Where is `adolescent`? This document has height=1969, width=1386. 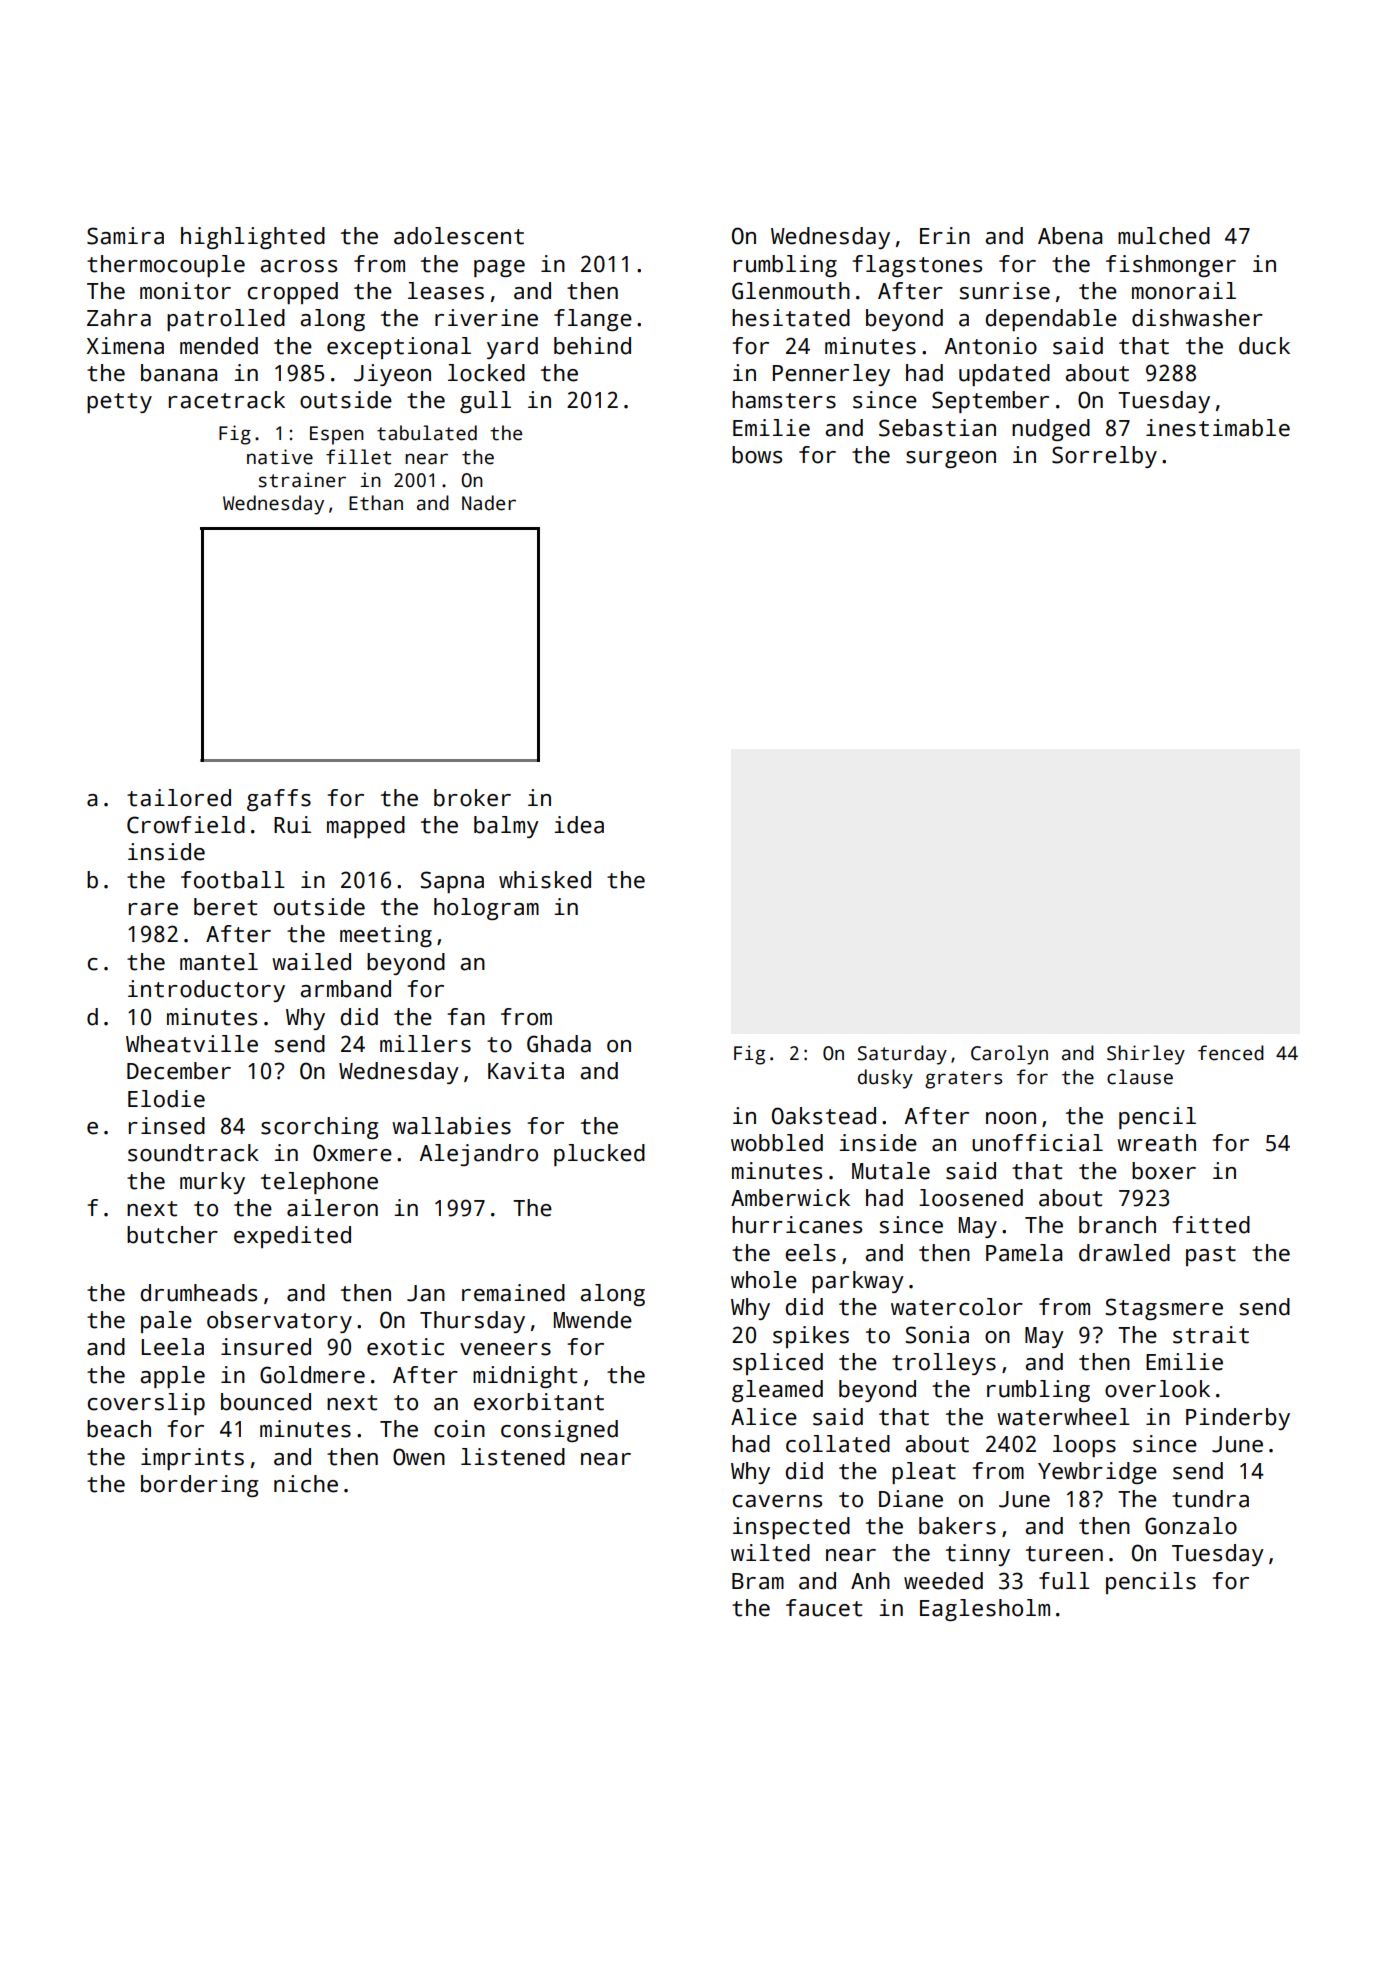
adolescent is located at coordinates (459, 236).
